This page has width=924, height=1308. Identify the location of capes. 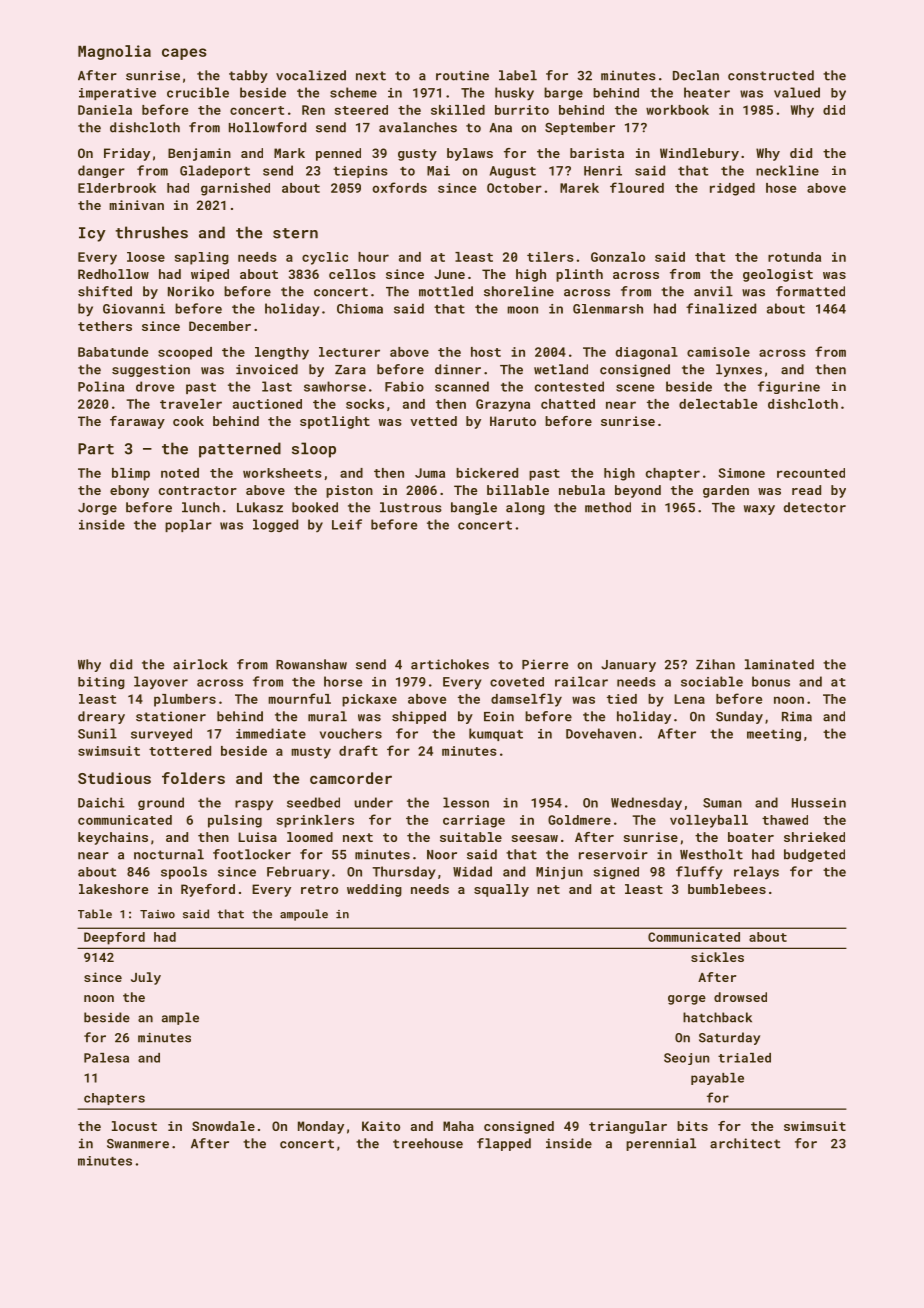
(184, 54).
